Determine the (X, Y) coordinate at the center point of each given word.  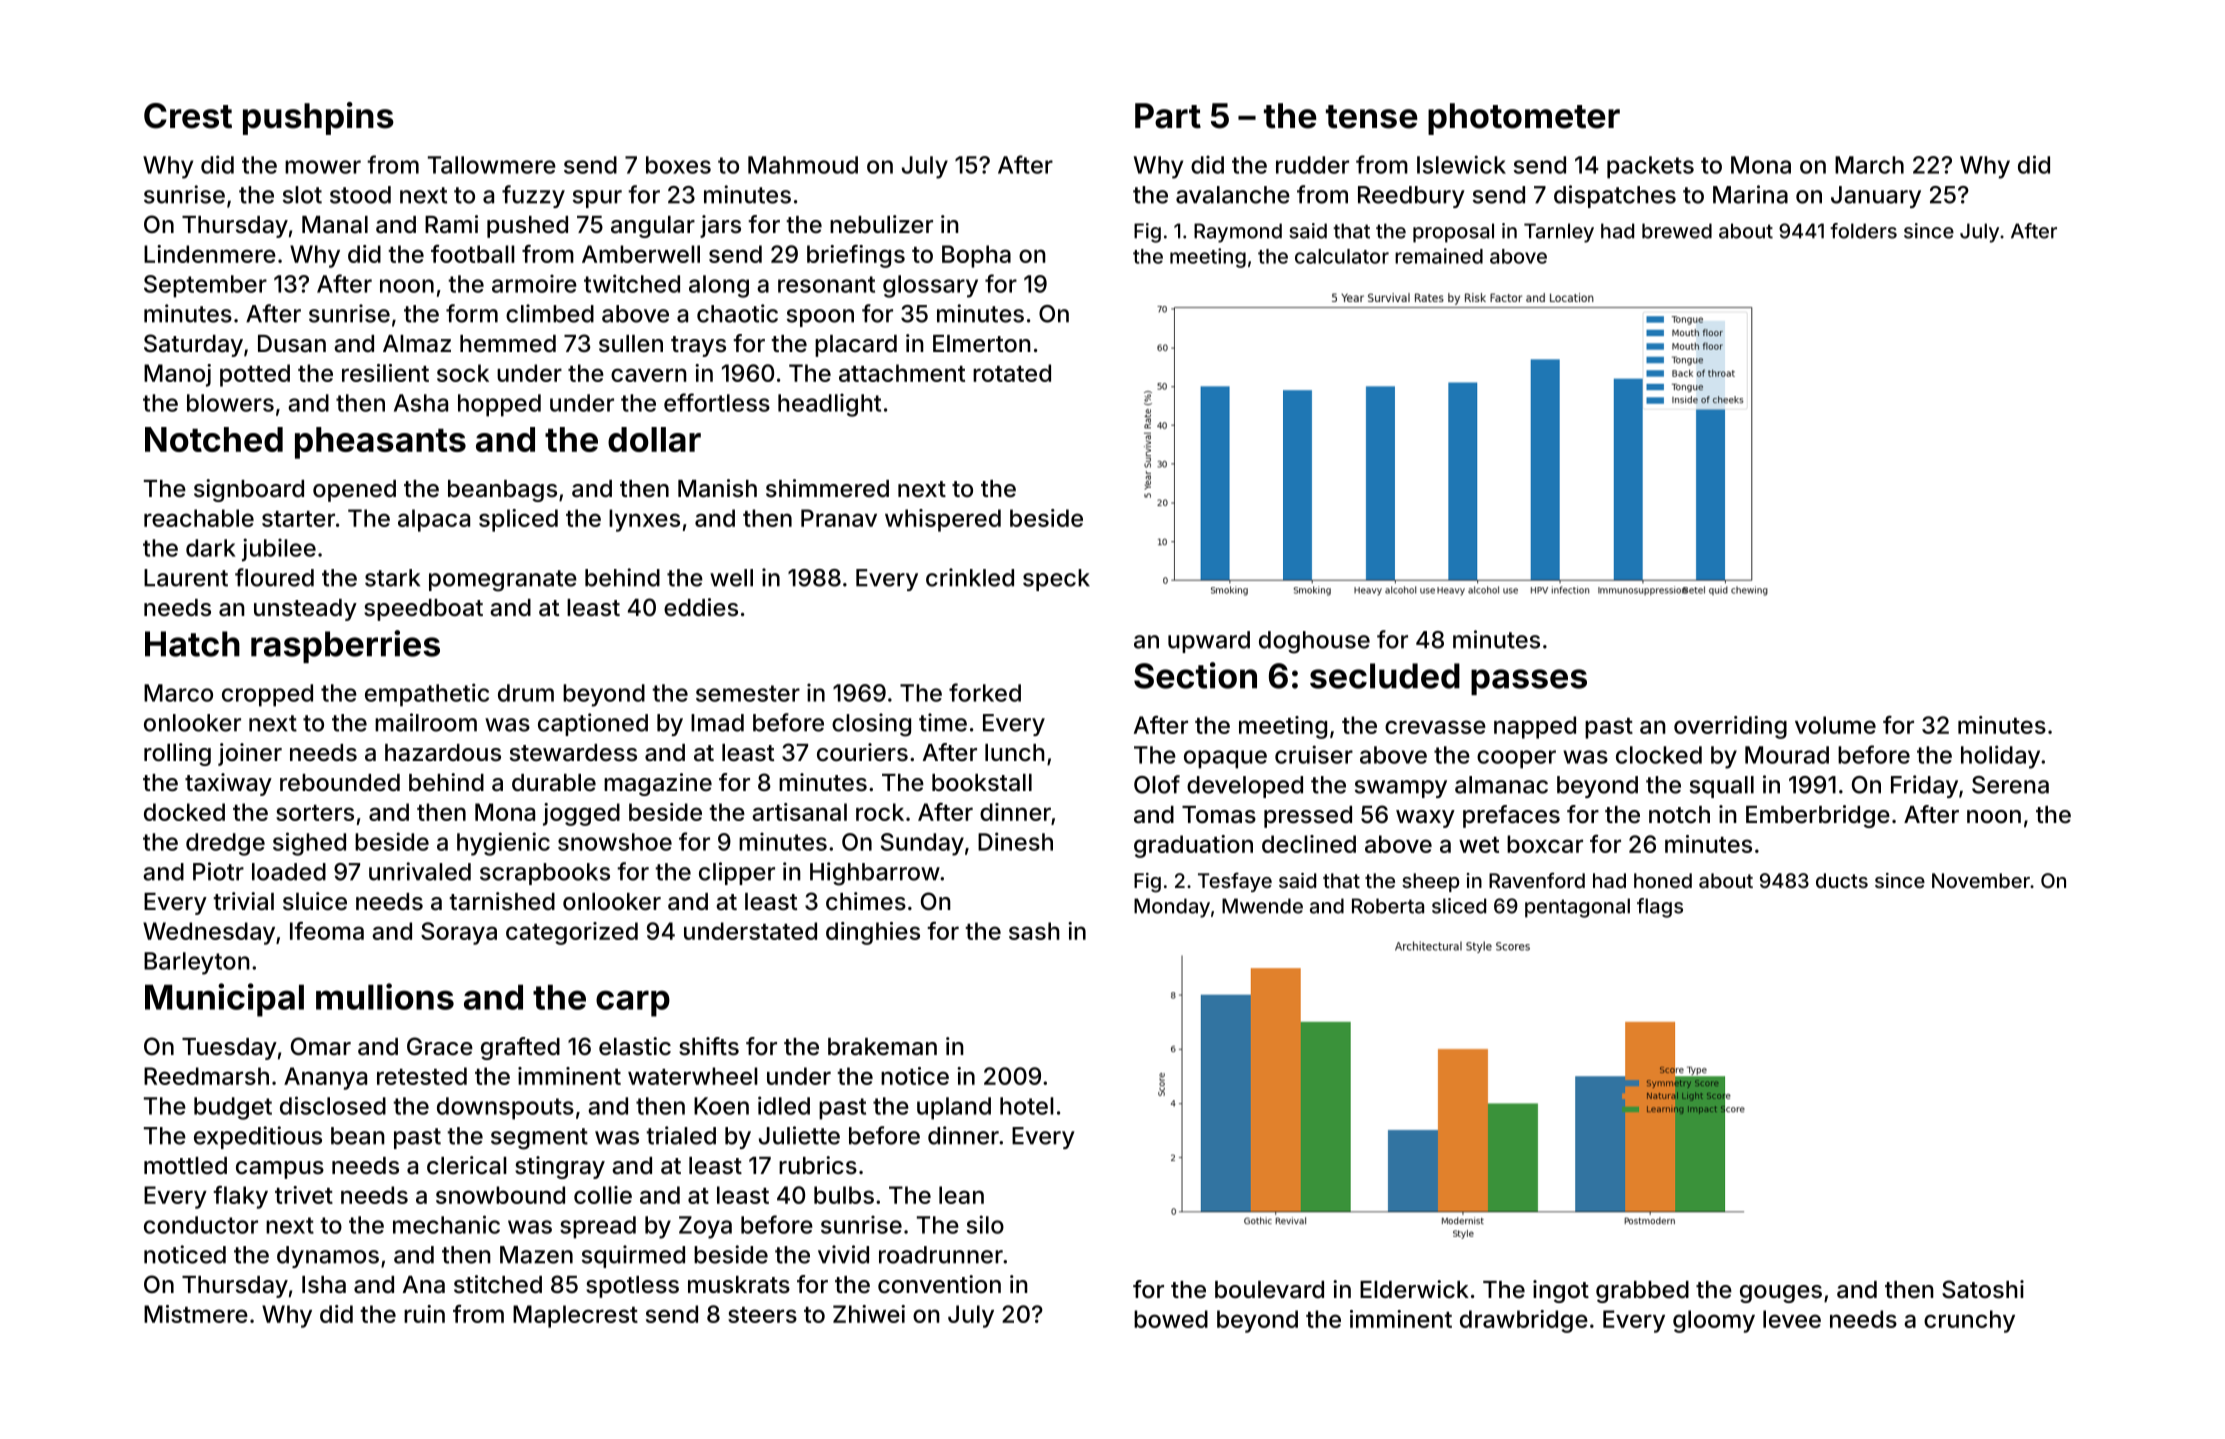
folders (1863, 231)
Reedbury (1411, 197)
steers (762, 1315)
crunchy (1969, 1321)
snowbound (500, 1195)
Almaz (417, 344)
